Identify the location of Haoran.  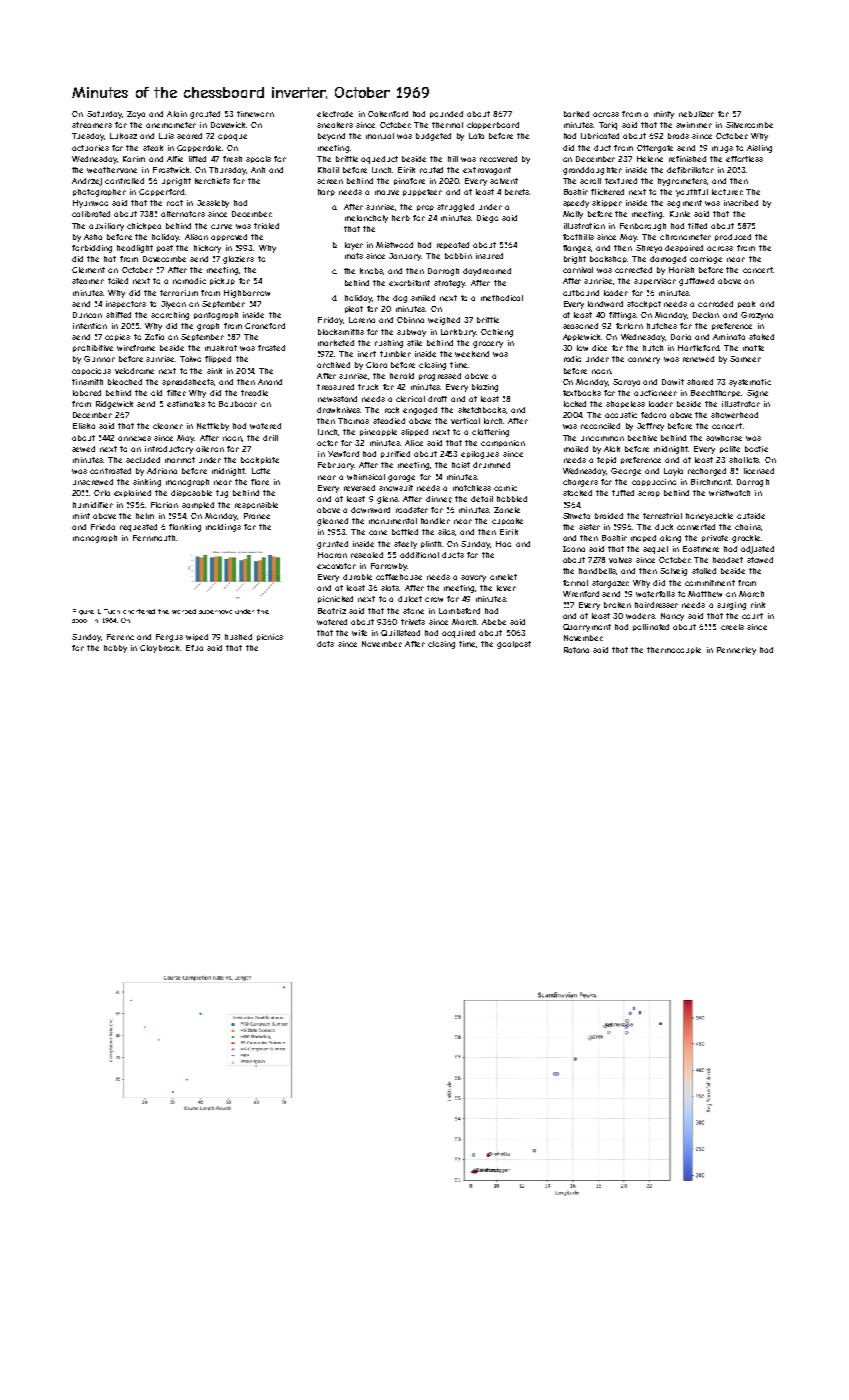
(332, 555).
